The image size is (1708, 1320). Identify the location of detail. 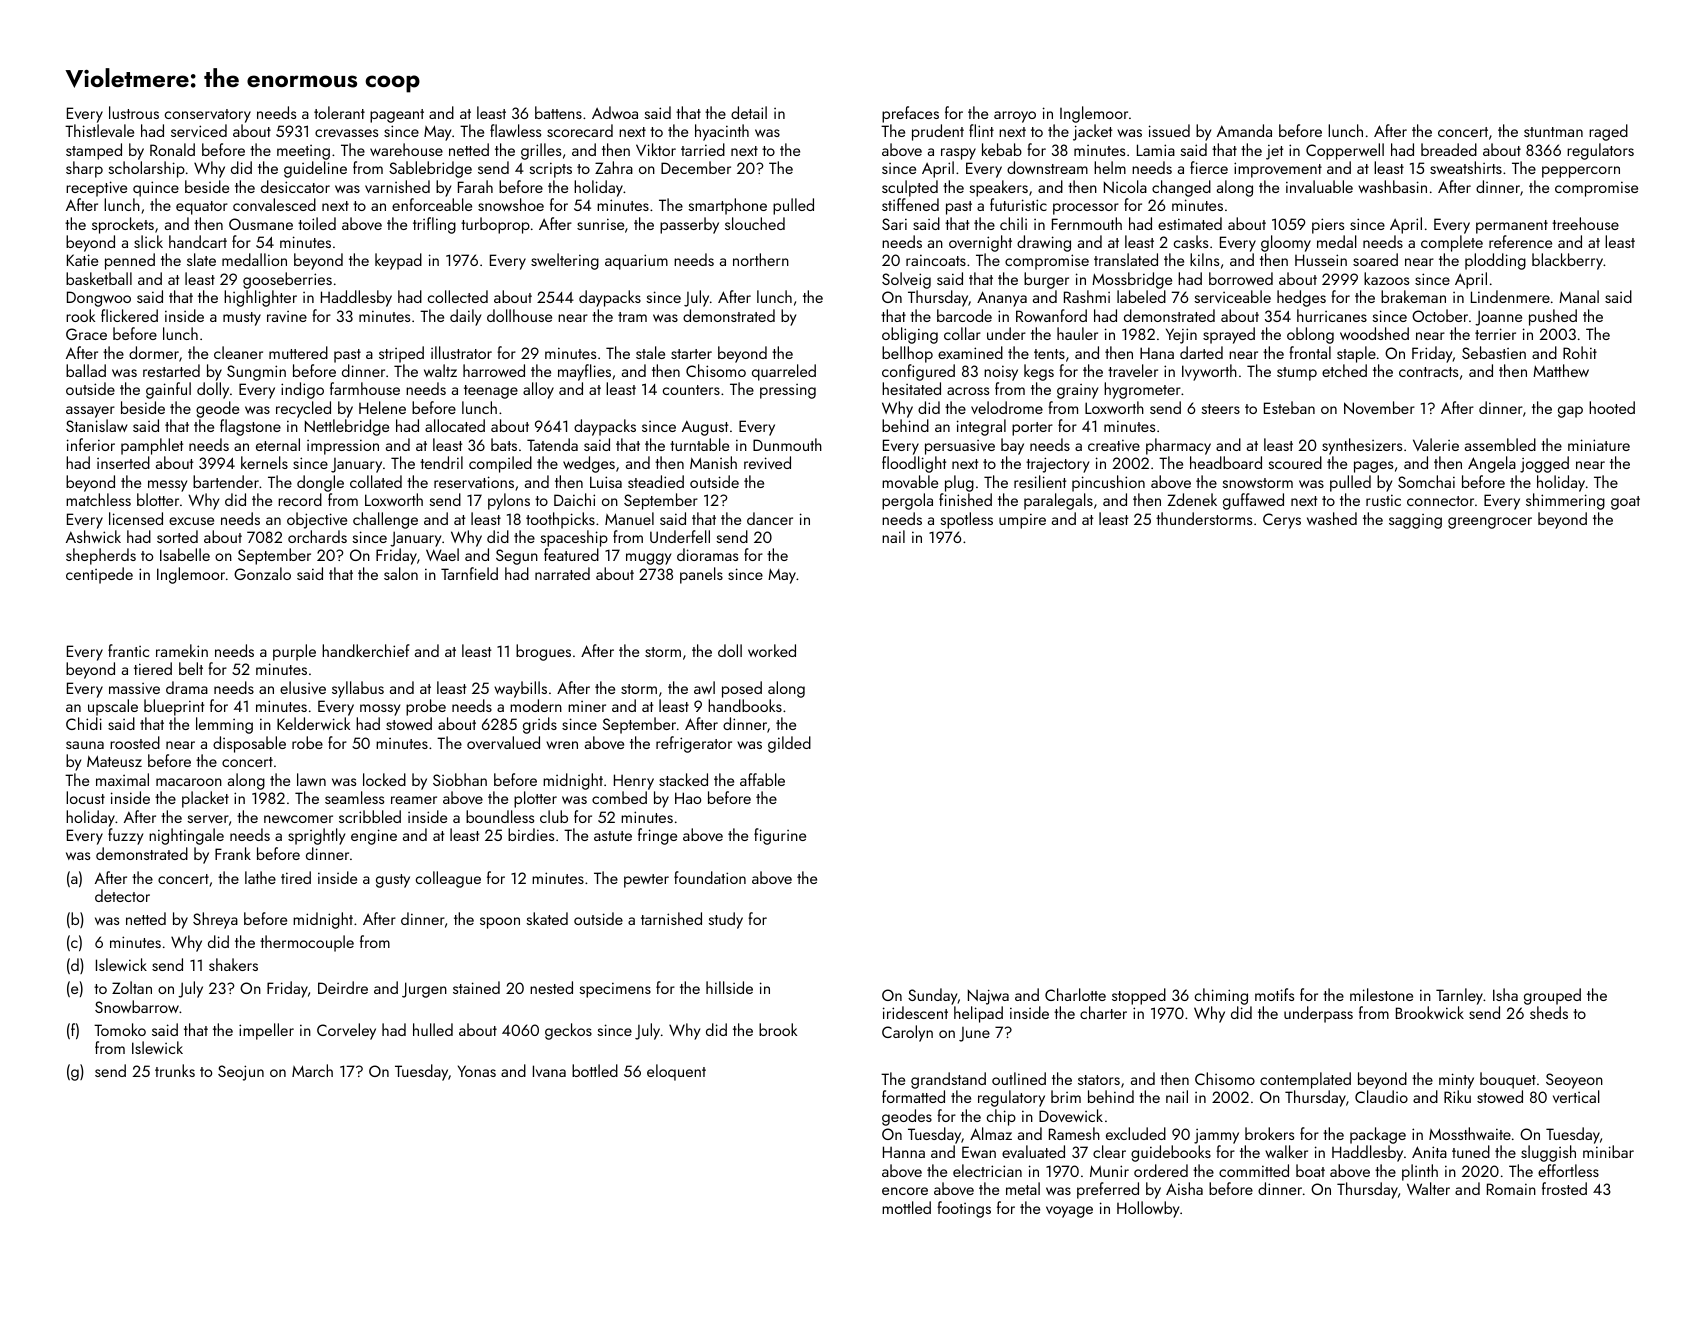
(749, 112).
